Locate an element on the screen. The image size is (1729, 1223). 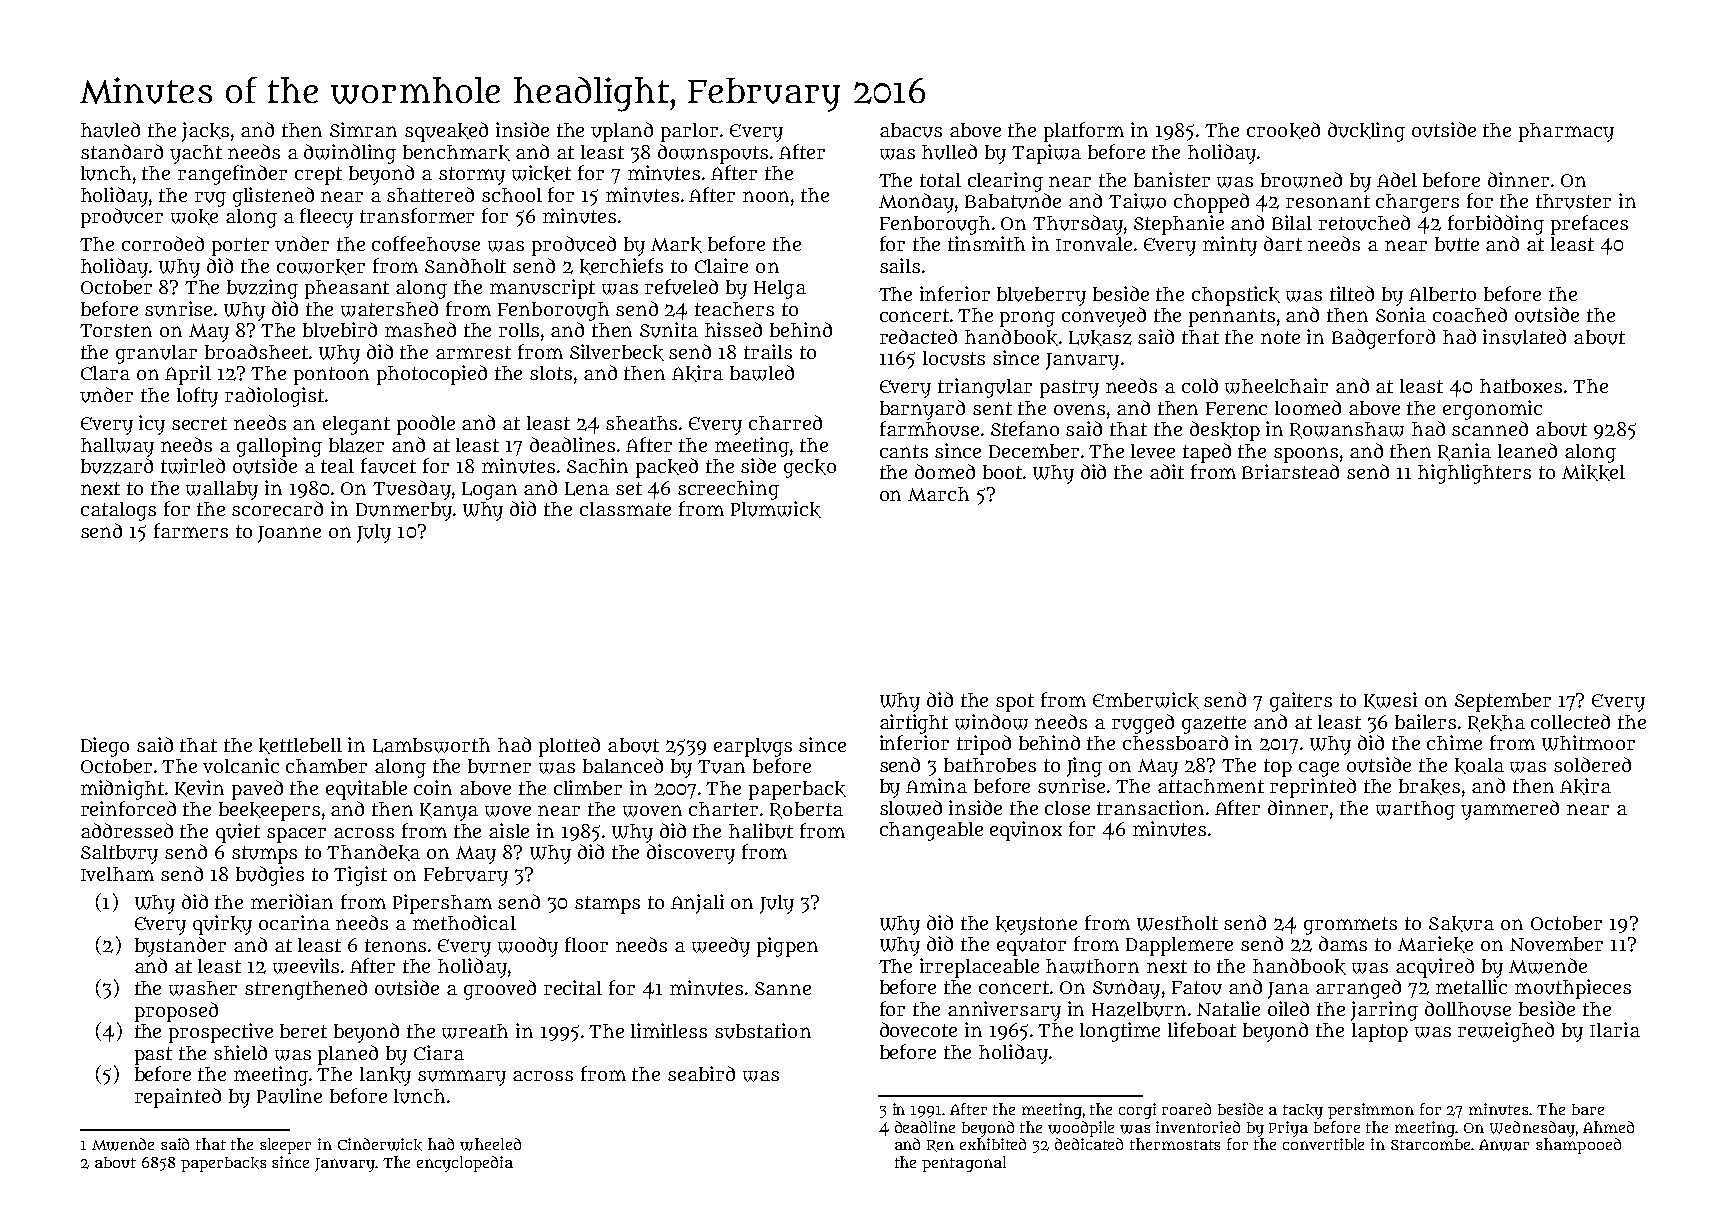
total is located at coordinates (940, 180).
